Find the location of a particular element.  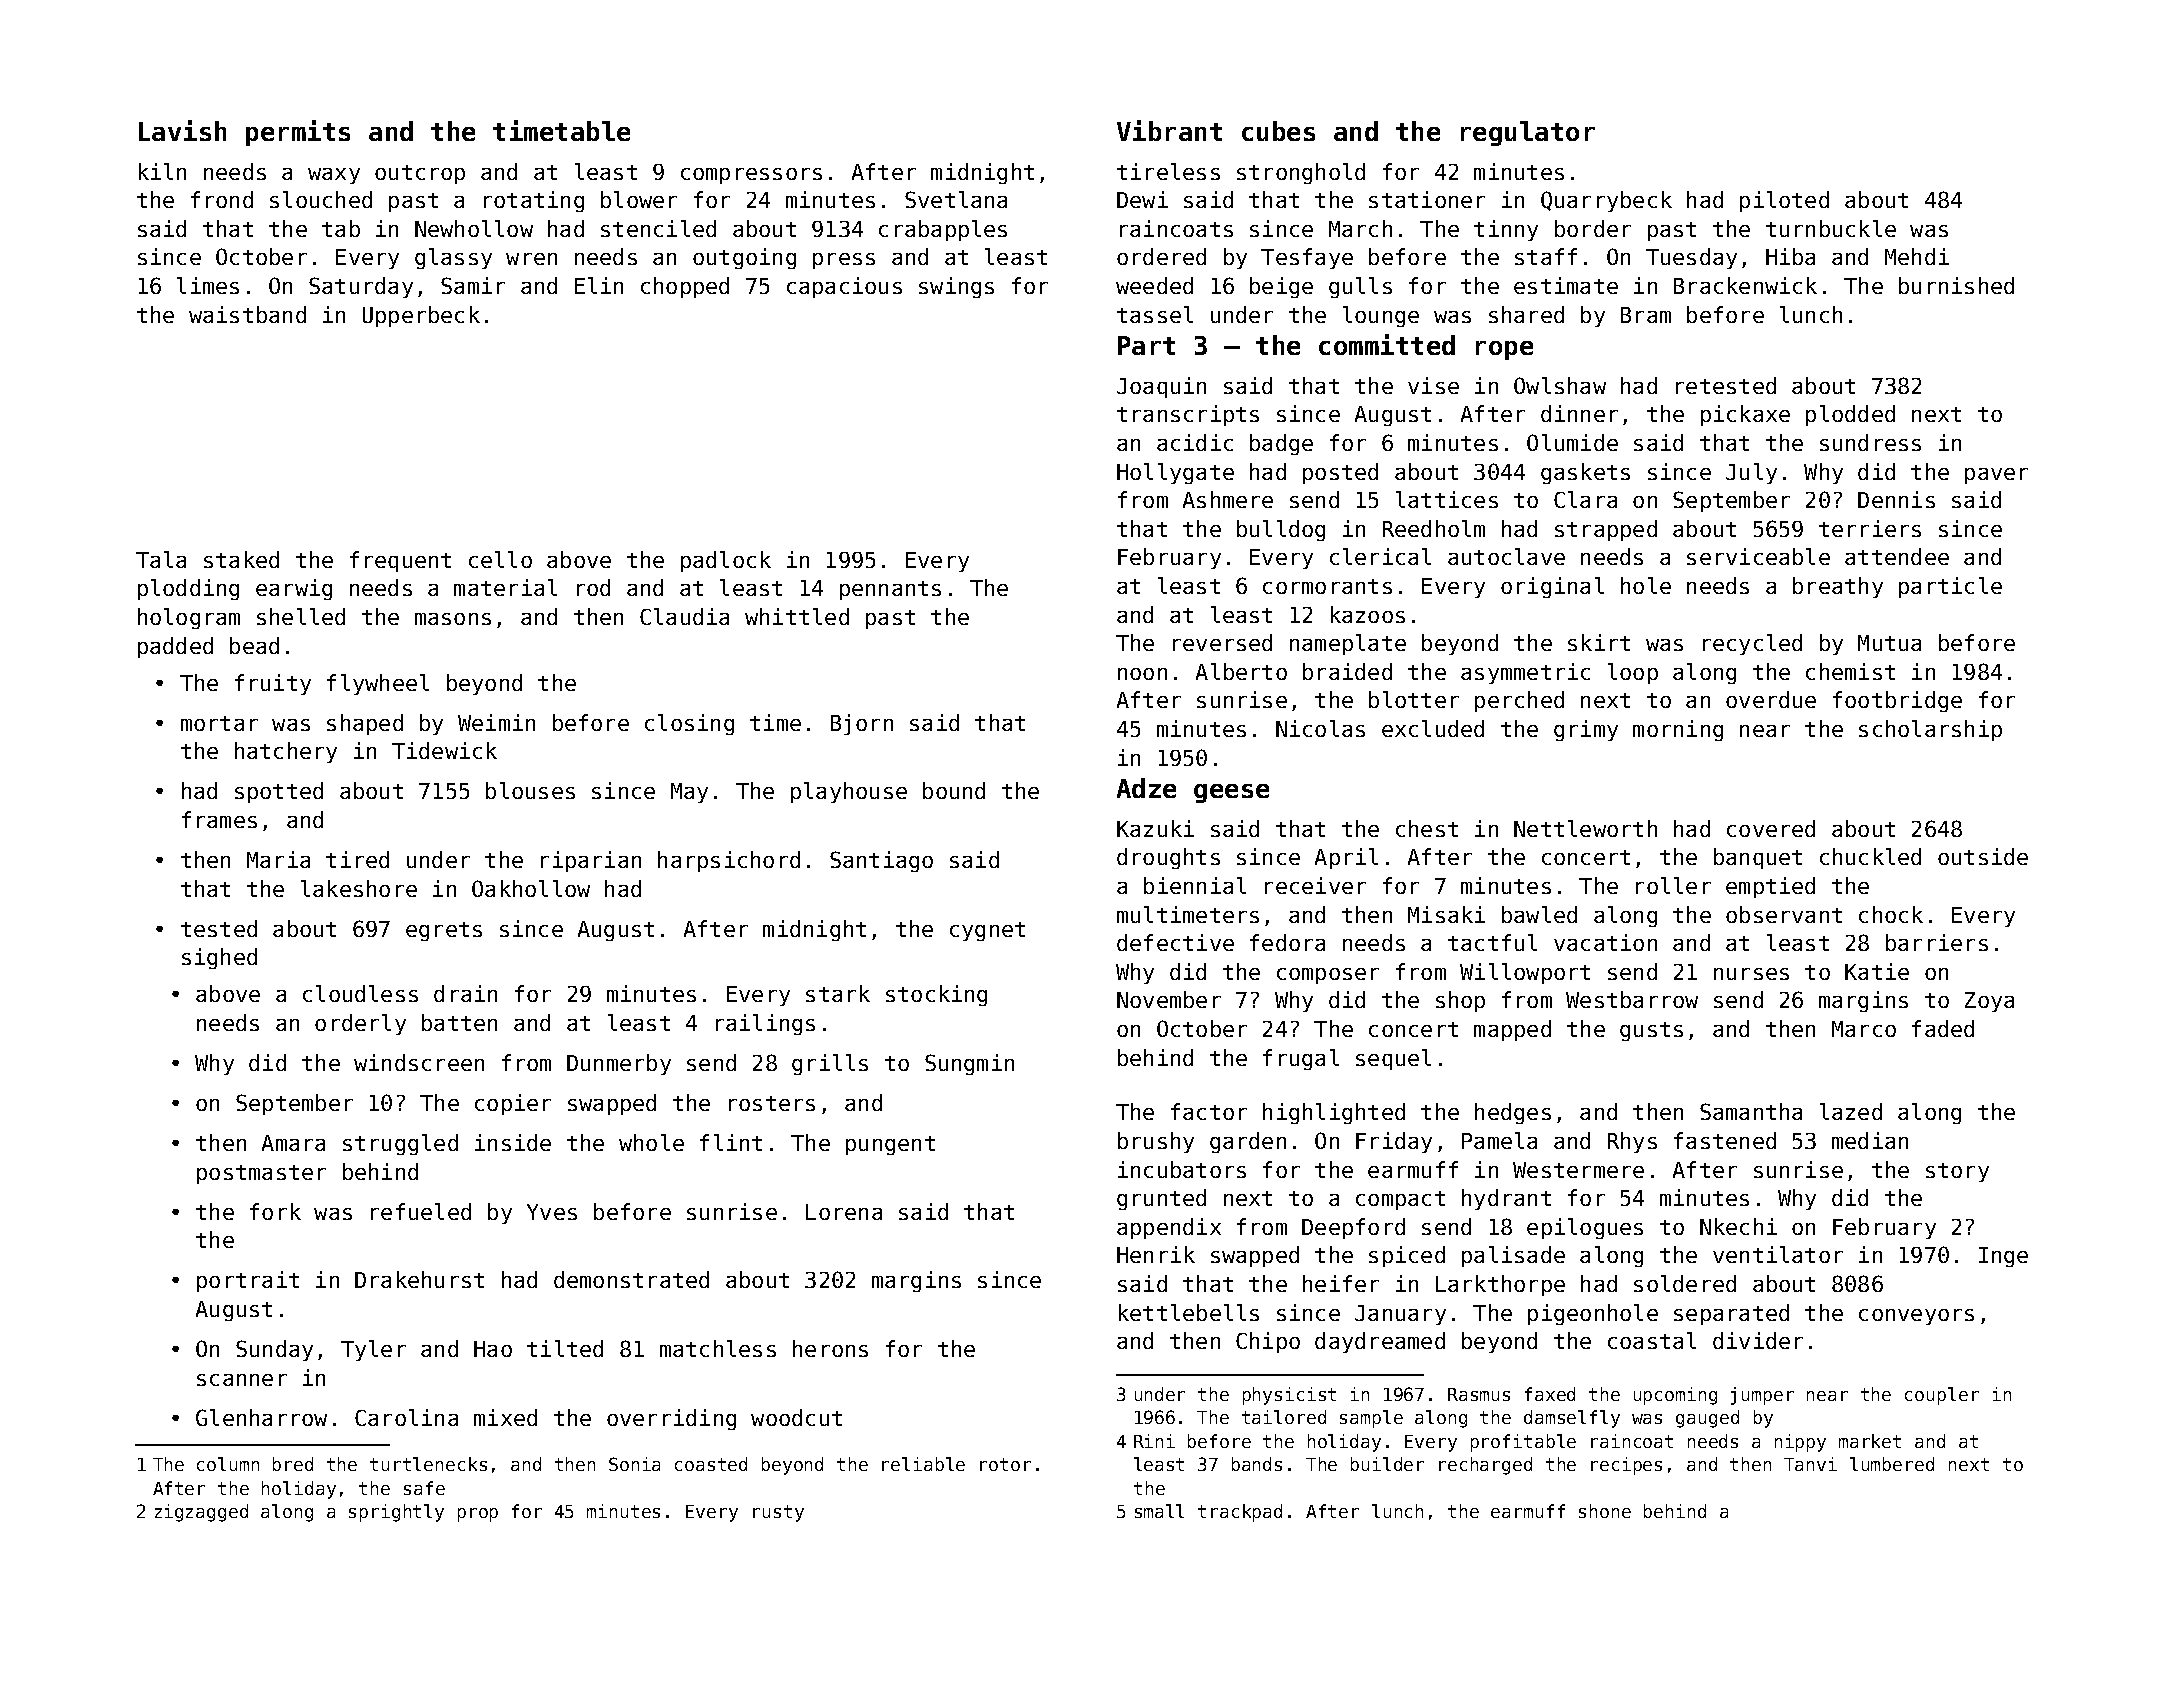

regulator is located at coordinates (1528, 133).
